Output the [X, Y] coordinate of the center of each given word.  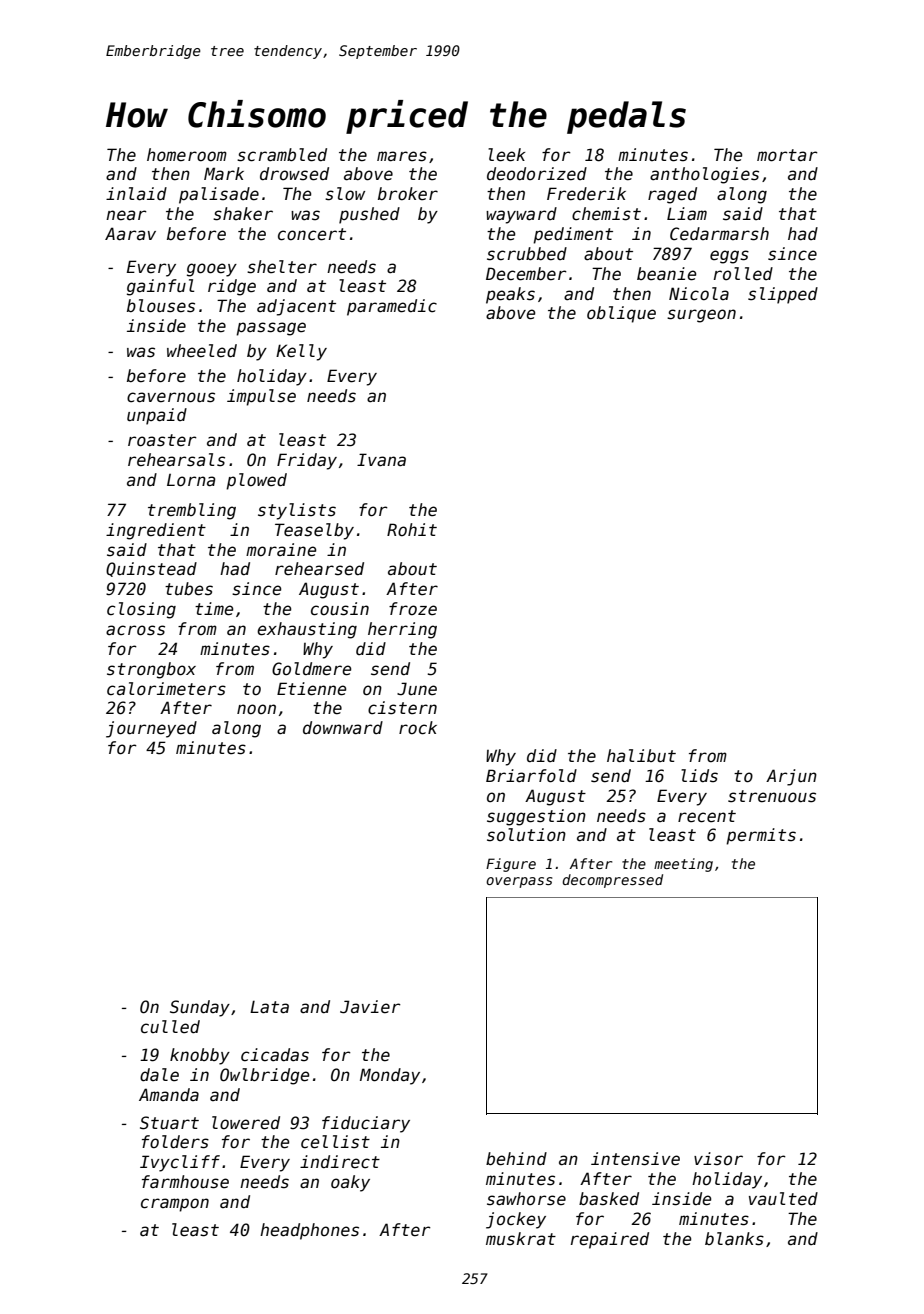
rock [418, 728]
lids [699, 776]
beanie [666, 274]
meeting [683, 865]
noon [256, 709]
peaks [510, 295]
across [135, 630]
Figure [511, 865]
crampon [175, 1205]
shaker [243, 214]
